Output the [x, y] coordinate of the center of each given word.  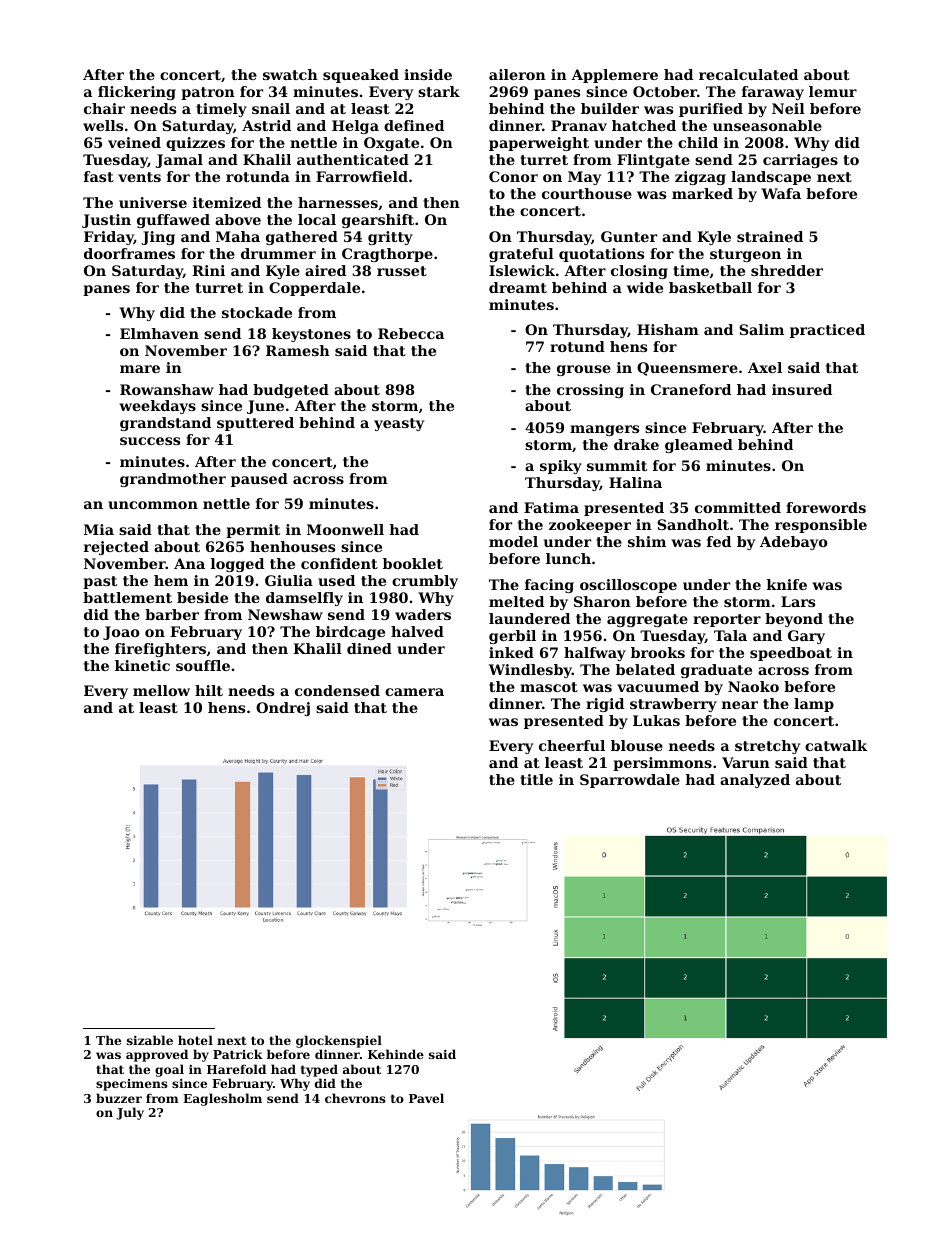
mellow [161, 690]
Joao [121, 633]
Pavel [426, 1098]
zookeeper [590, 526]
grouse [584, 370]
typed [319, 1070]
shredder [787, 270]
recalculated [748, 74]
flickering [137, 93]
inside [428, 74]
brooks [658, 652]
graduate [716, 671]
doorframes [129, 253]
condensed [337, 690]
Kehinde [396, 1054]
